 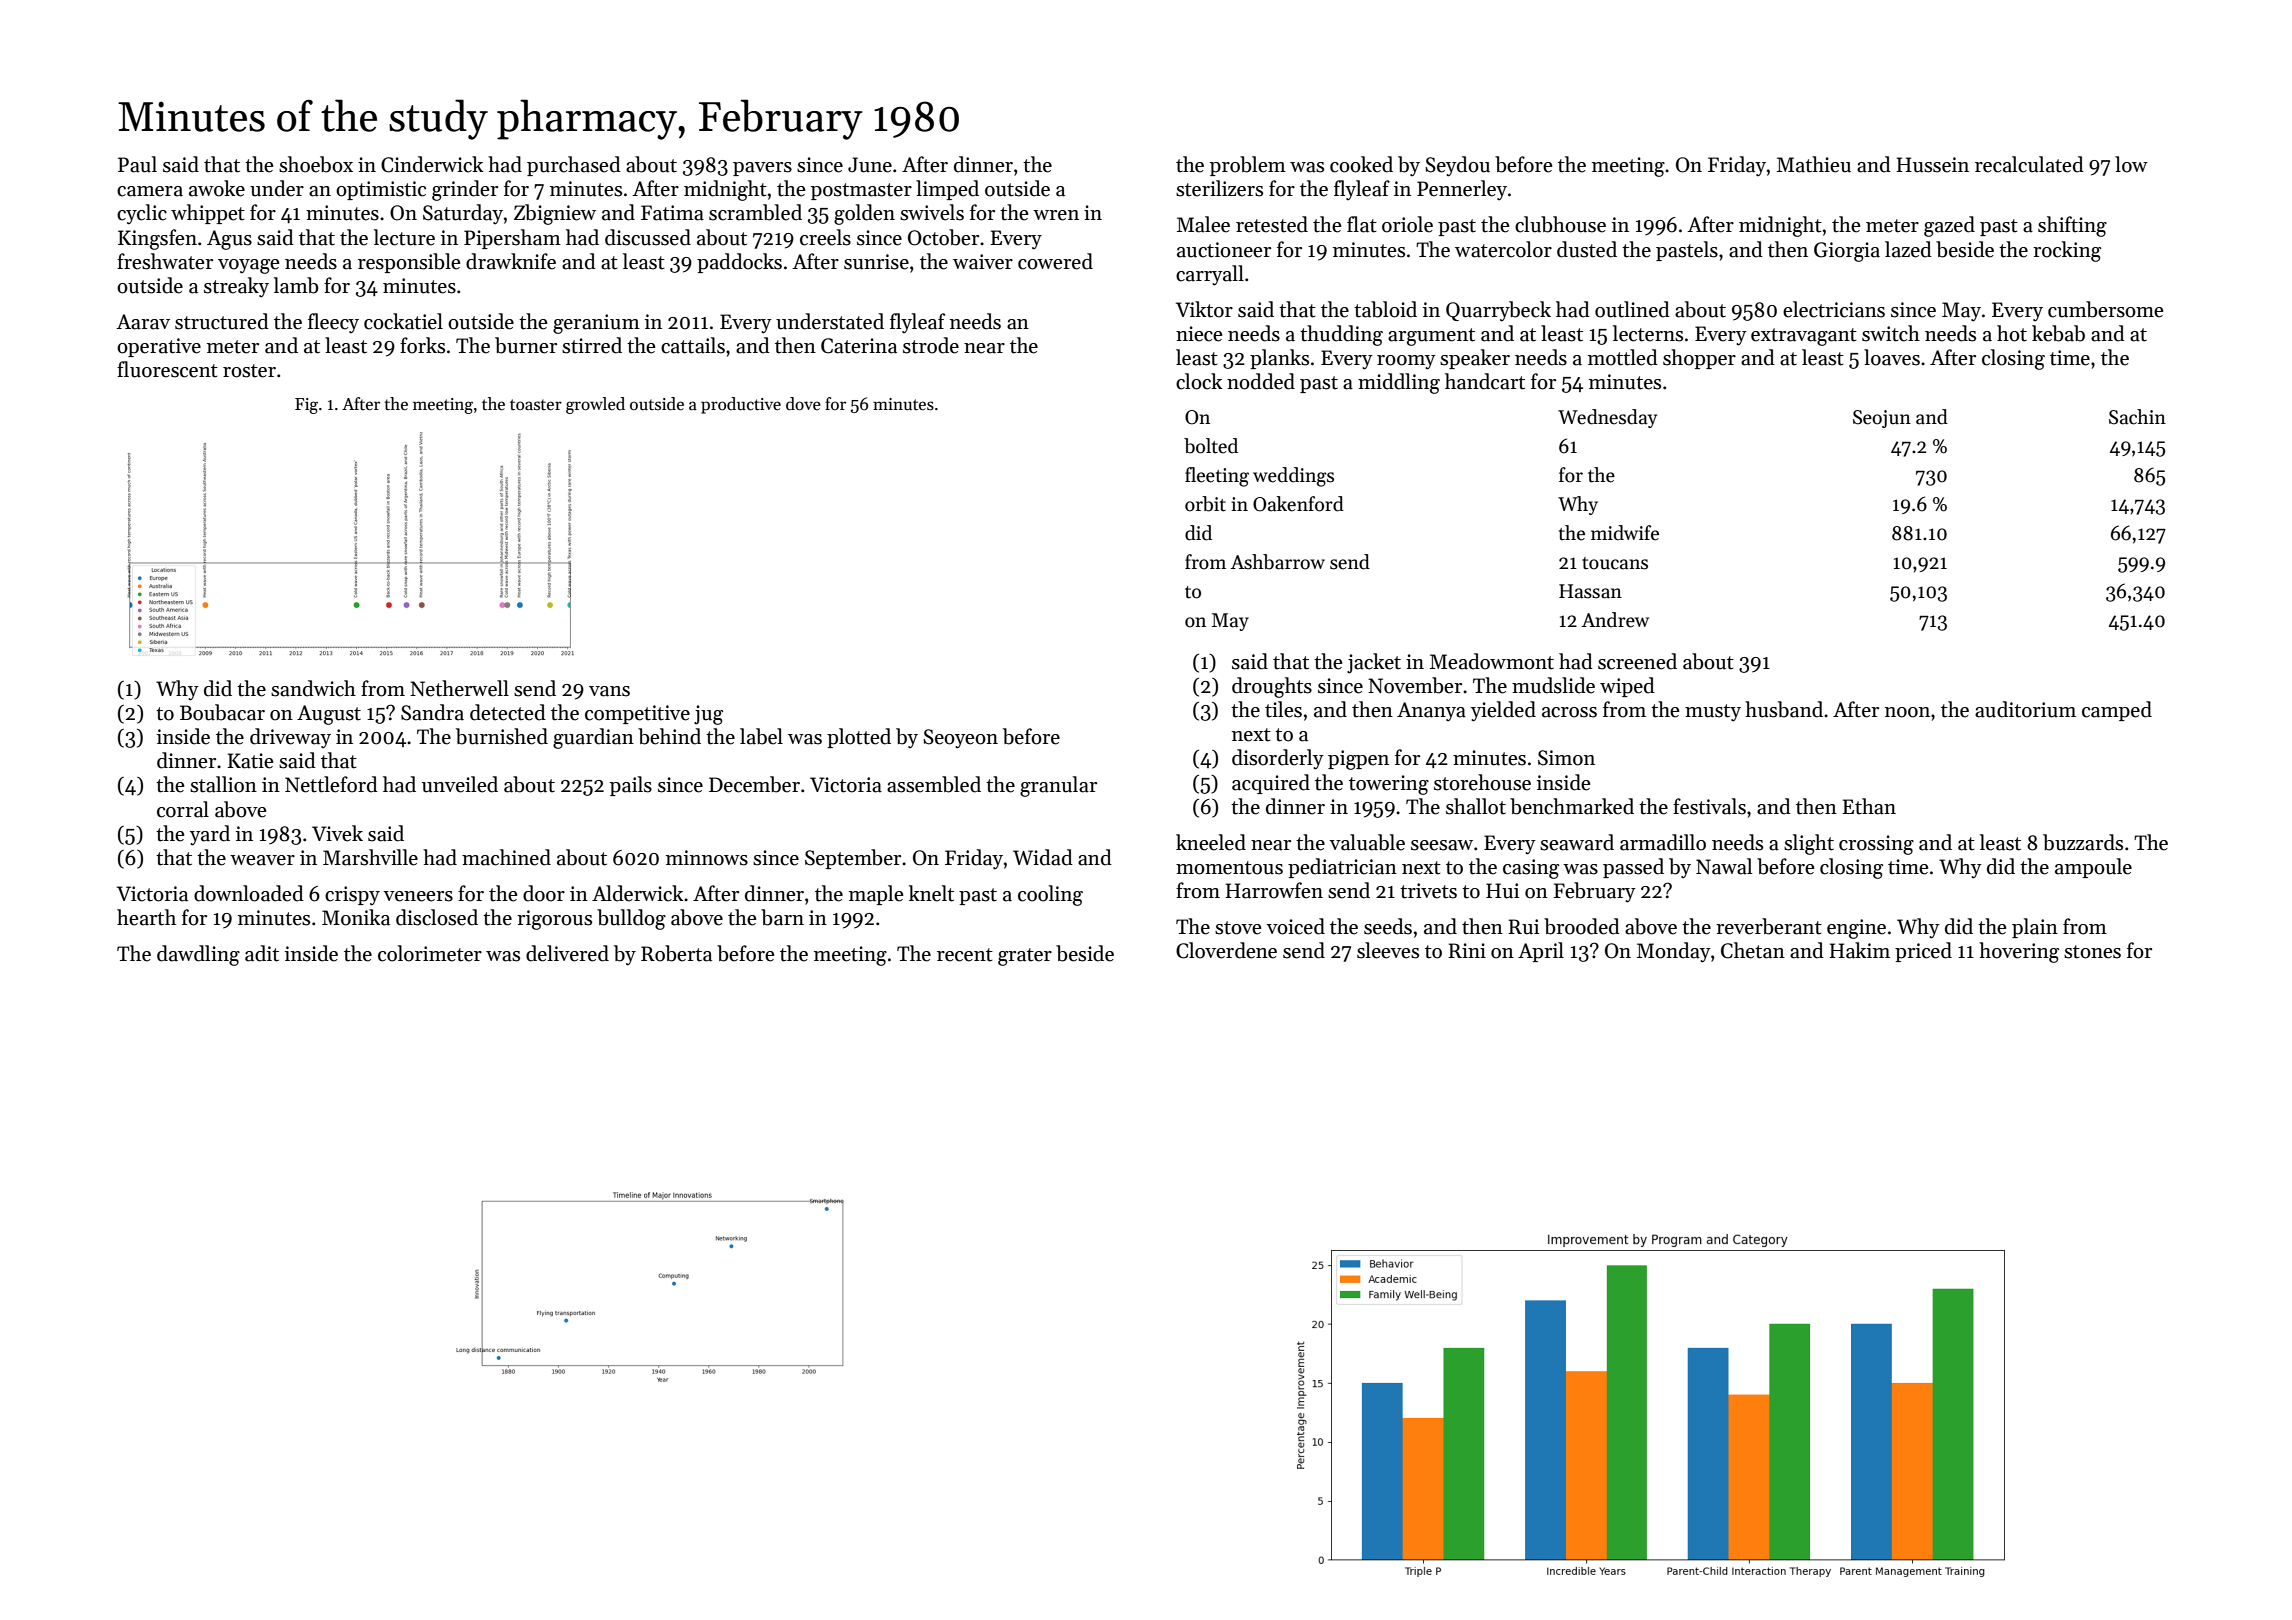 What do you see at coordinates (1248, 166) in the screenshot?
I see `problem` at bounding box center [1248, 166].
